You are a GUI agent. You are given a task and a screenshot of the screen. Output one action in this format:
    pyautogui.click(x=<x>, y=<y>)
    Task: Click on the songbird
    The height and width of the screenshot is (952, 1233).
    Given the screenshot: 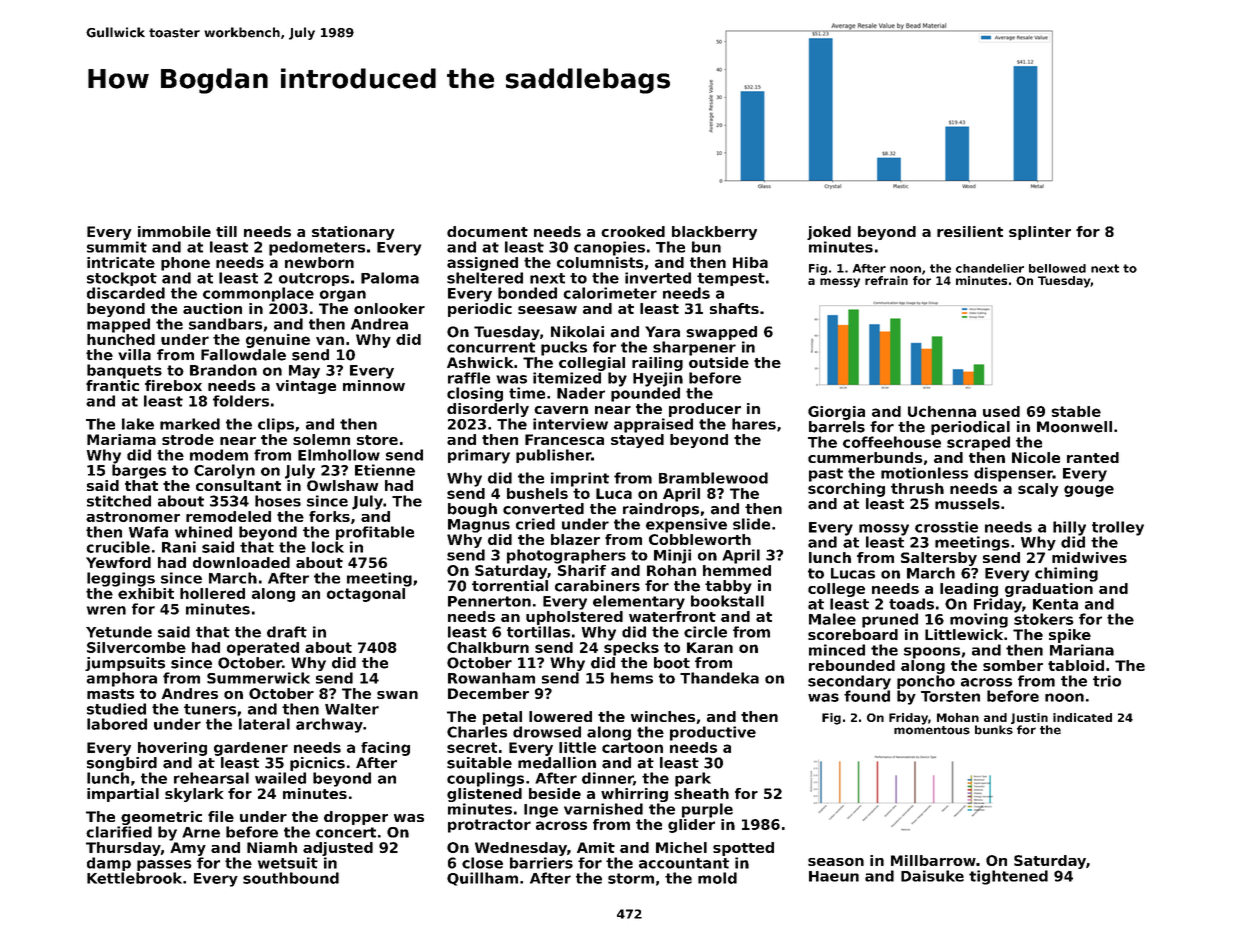 What is the action you would take?
    pyautogui.click(x=122, y=764)
